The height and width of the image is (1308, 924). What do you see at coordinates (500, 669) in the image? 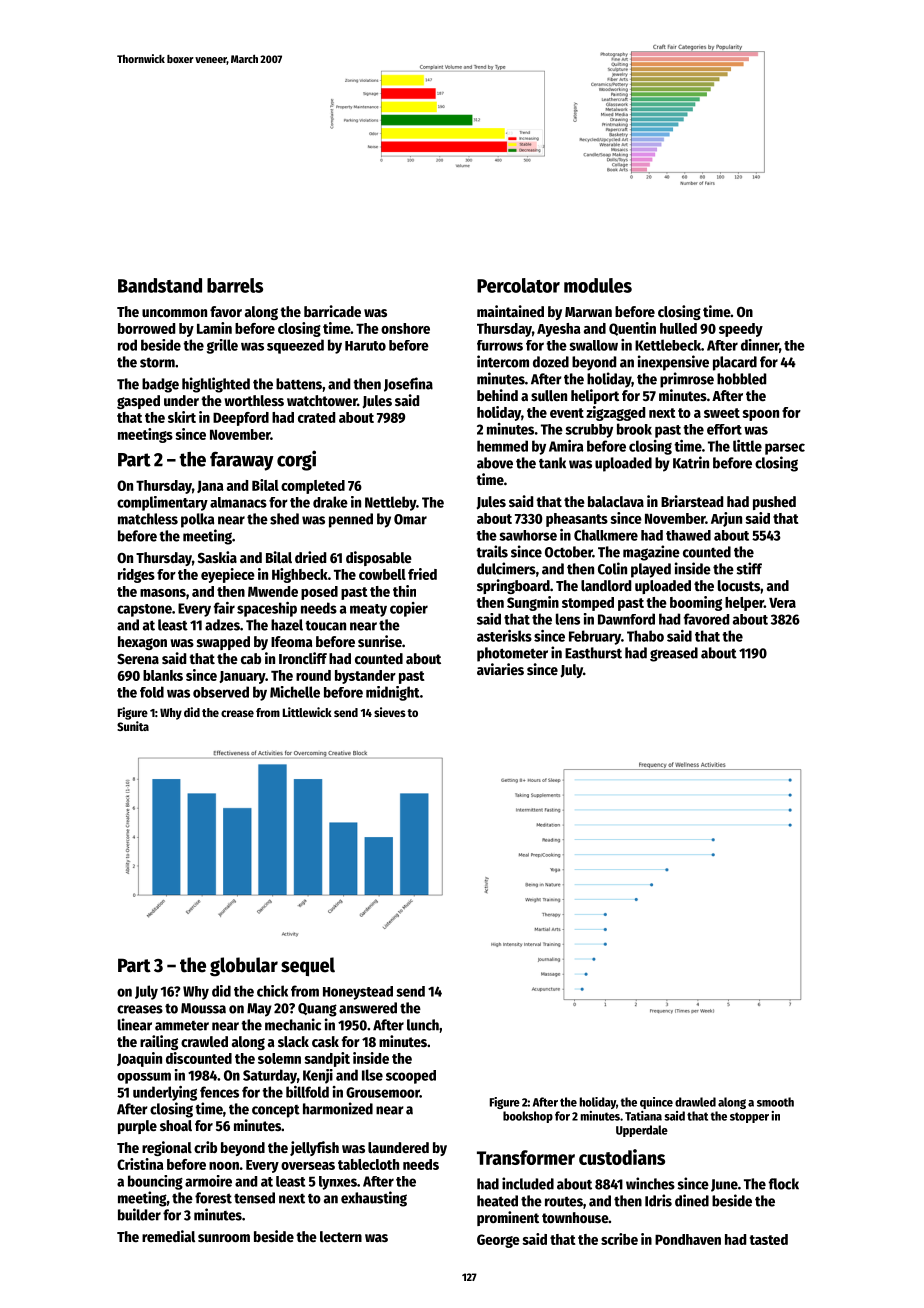
I see `aviaries` at bounding box center [500, 669].
